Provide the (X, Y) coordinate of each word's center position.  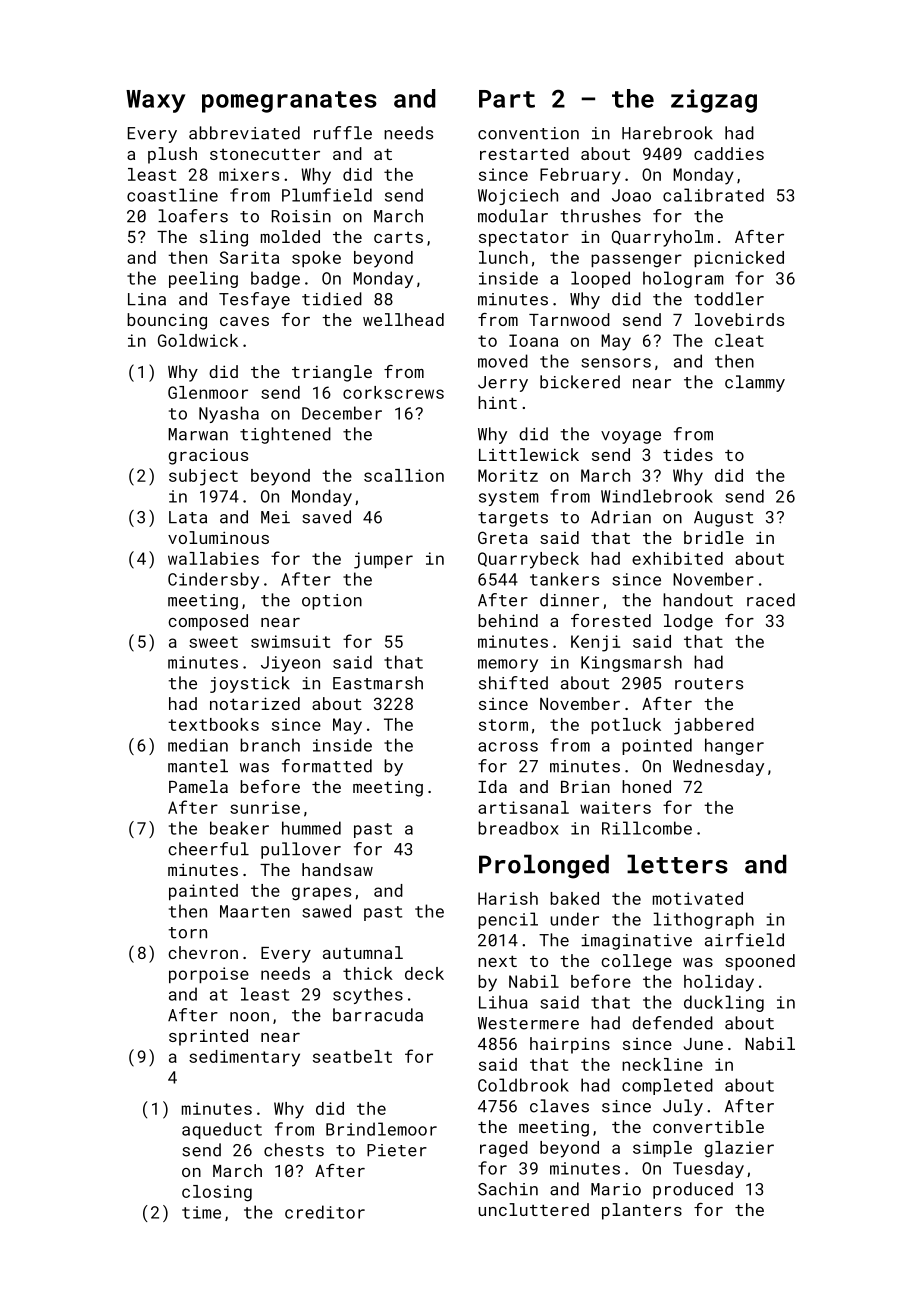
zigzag (714, 101)
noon (249, 1017)
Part (507, 99)
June (703, 1044)
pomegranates (289, 102)
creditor (325, 1212)
